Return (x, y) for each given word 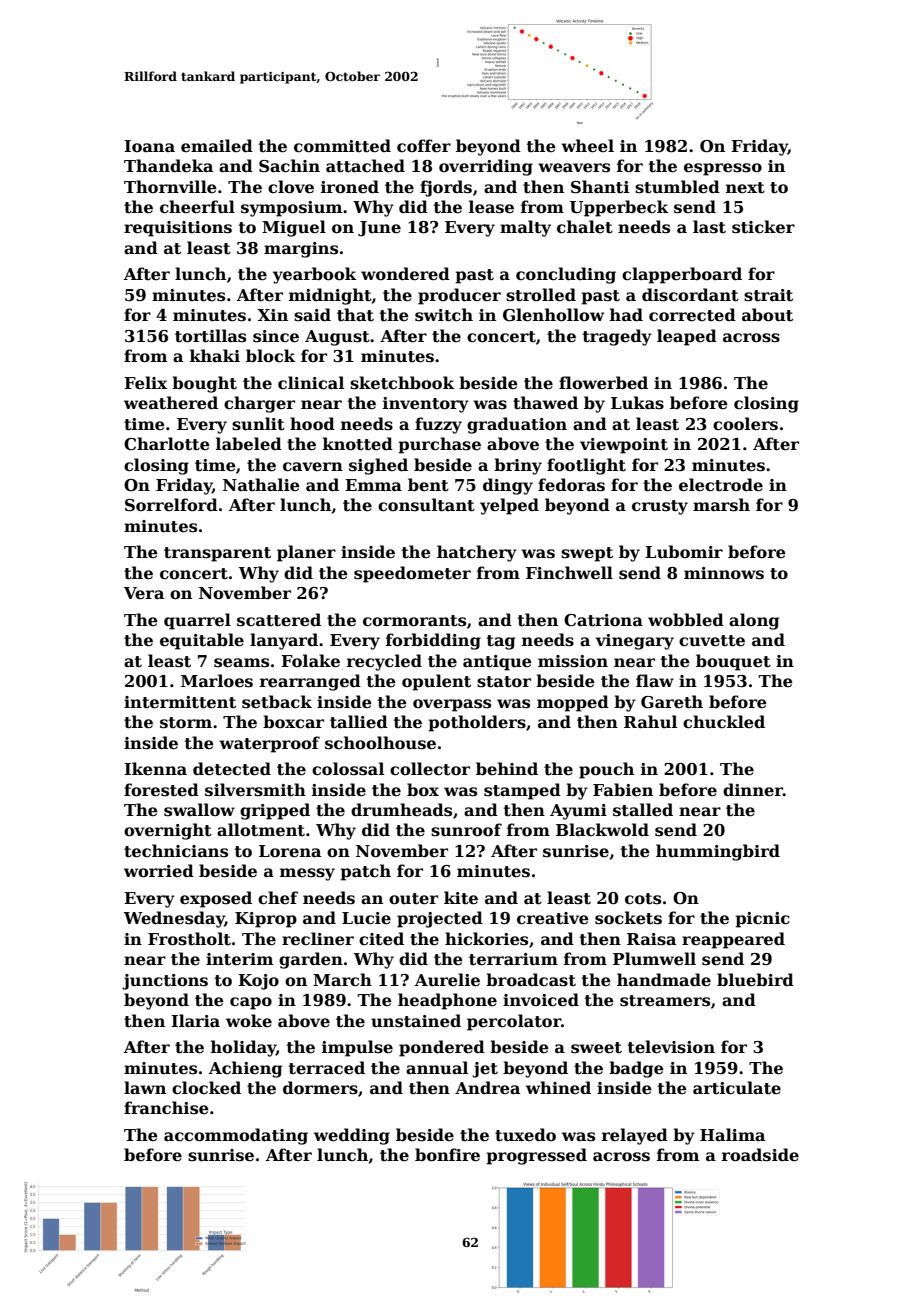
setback (277, 702)
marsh (721, 505)
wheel (587, 146)
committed (342, 146)
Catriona (603, 620)
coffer (424, 146)
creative (553, 918)
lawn (145, 1087)
